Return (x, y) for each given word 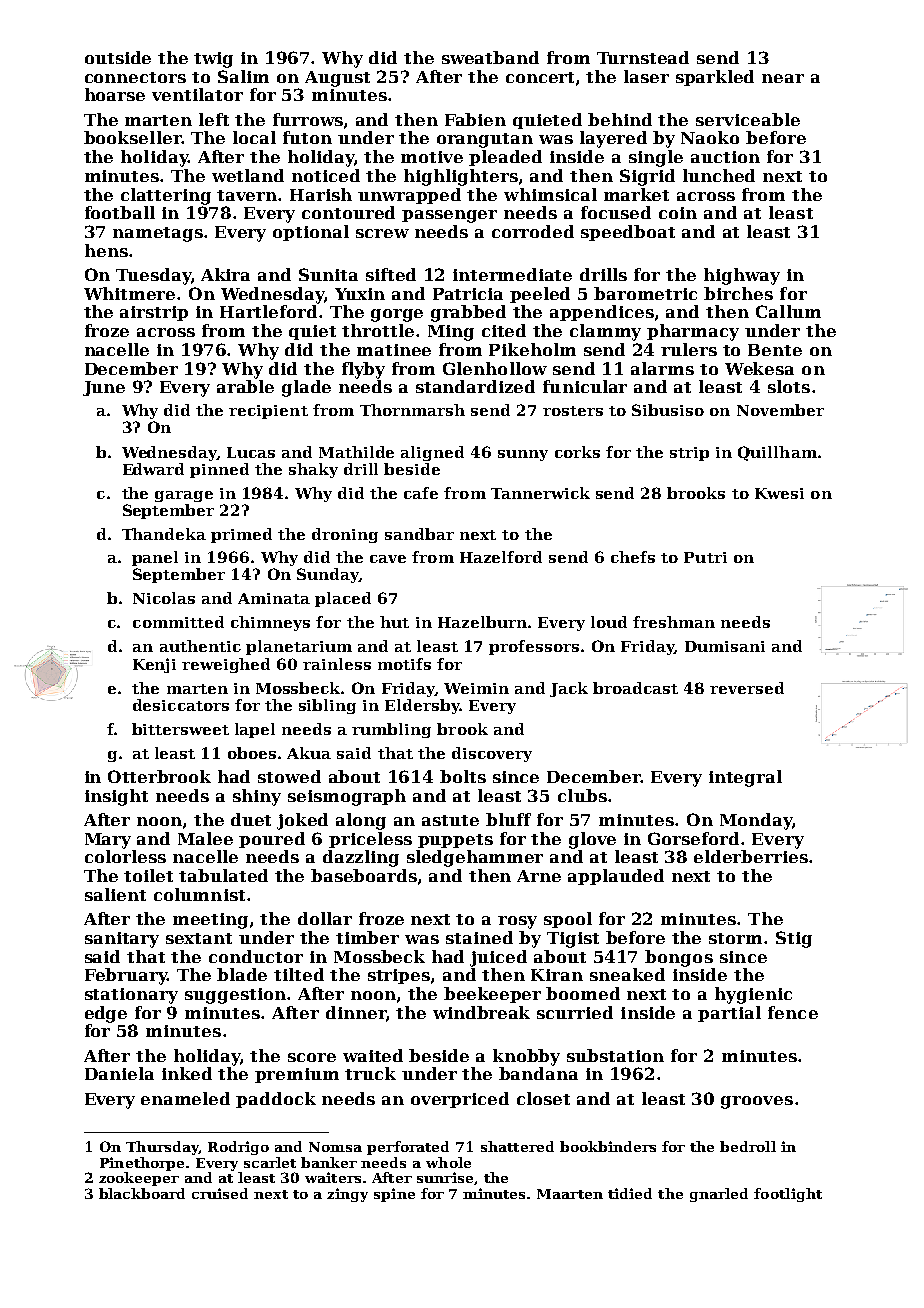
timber (367, 937)
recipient (268, 412)
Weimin (476, 688)
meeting (210, 921)
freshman (674, 622)
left (214, 119)
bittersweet (180, 729)
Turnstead (643, 57)
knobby (526, 1057)
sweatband (490, 57)
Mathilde (356, 452)
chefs (633, 557)
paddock (276, 1100)
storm (735, 938)
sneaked (627, 974)
